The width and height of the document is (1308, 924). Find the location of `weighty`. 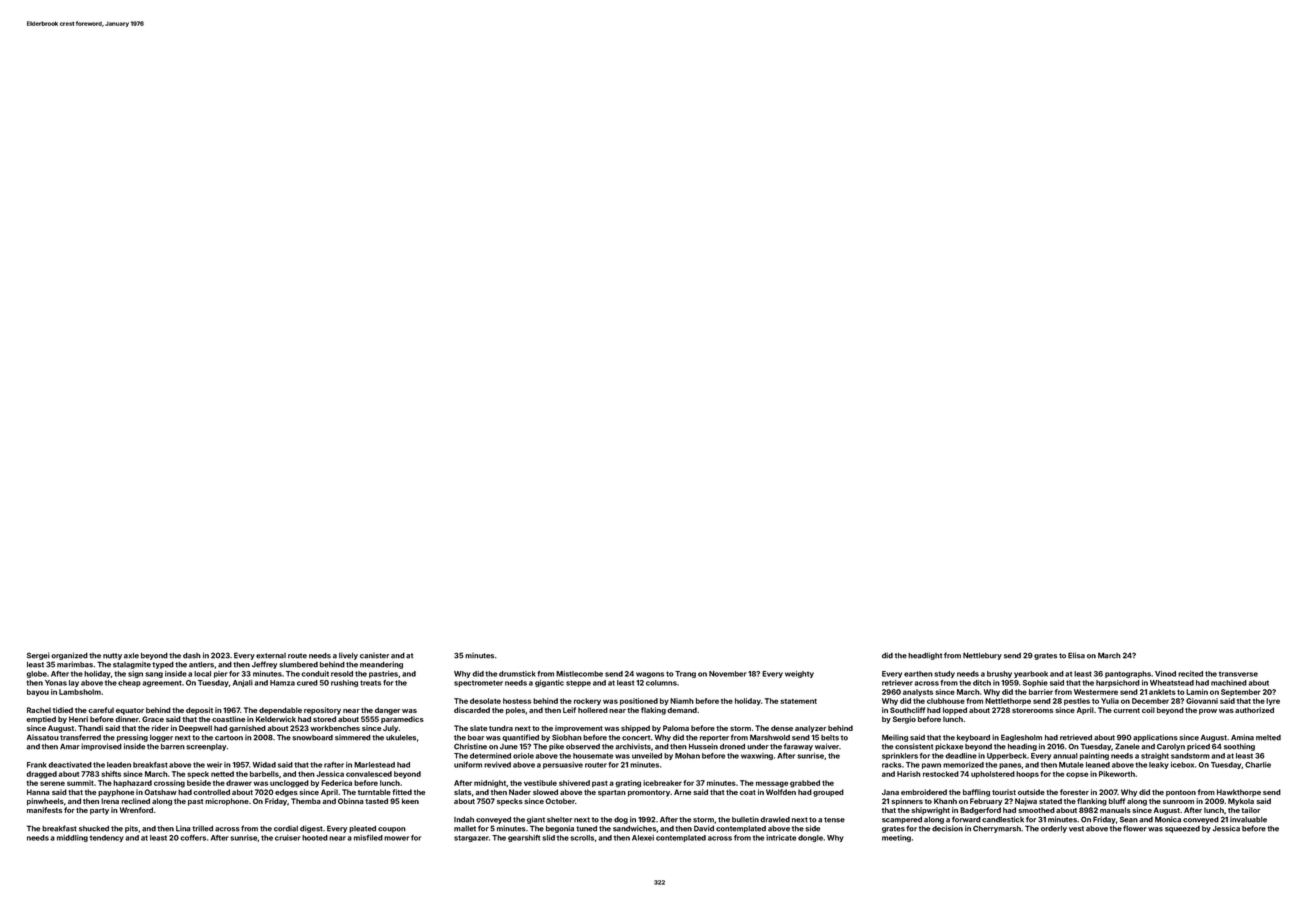

weighty is located at coordinates (799, 674).
